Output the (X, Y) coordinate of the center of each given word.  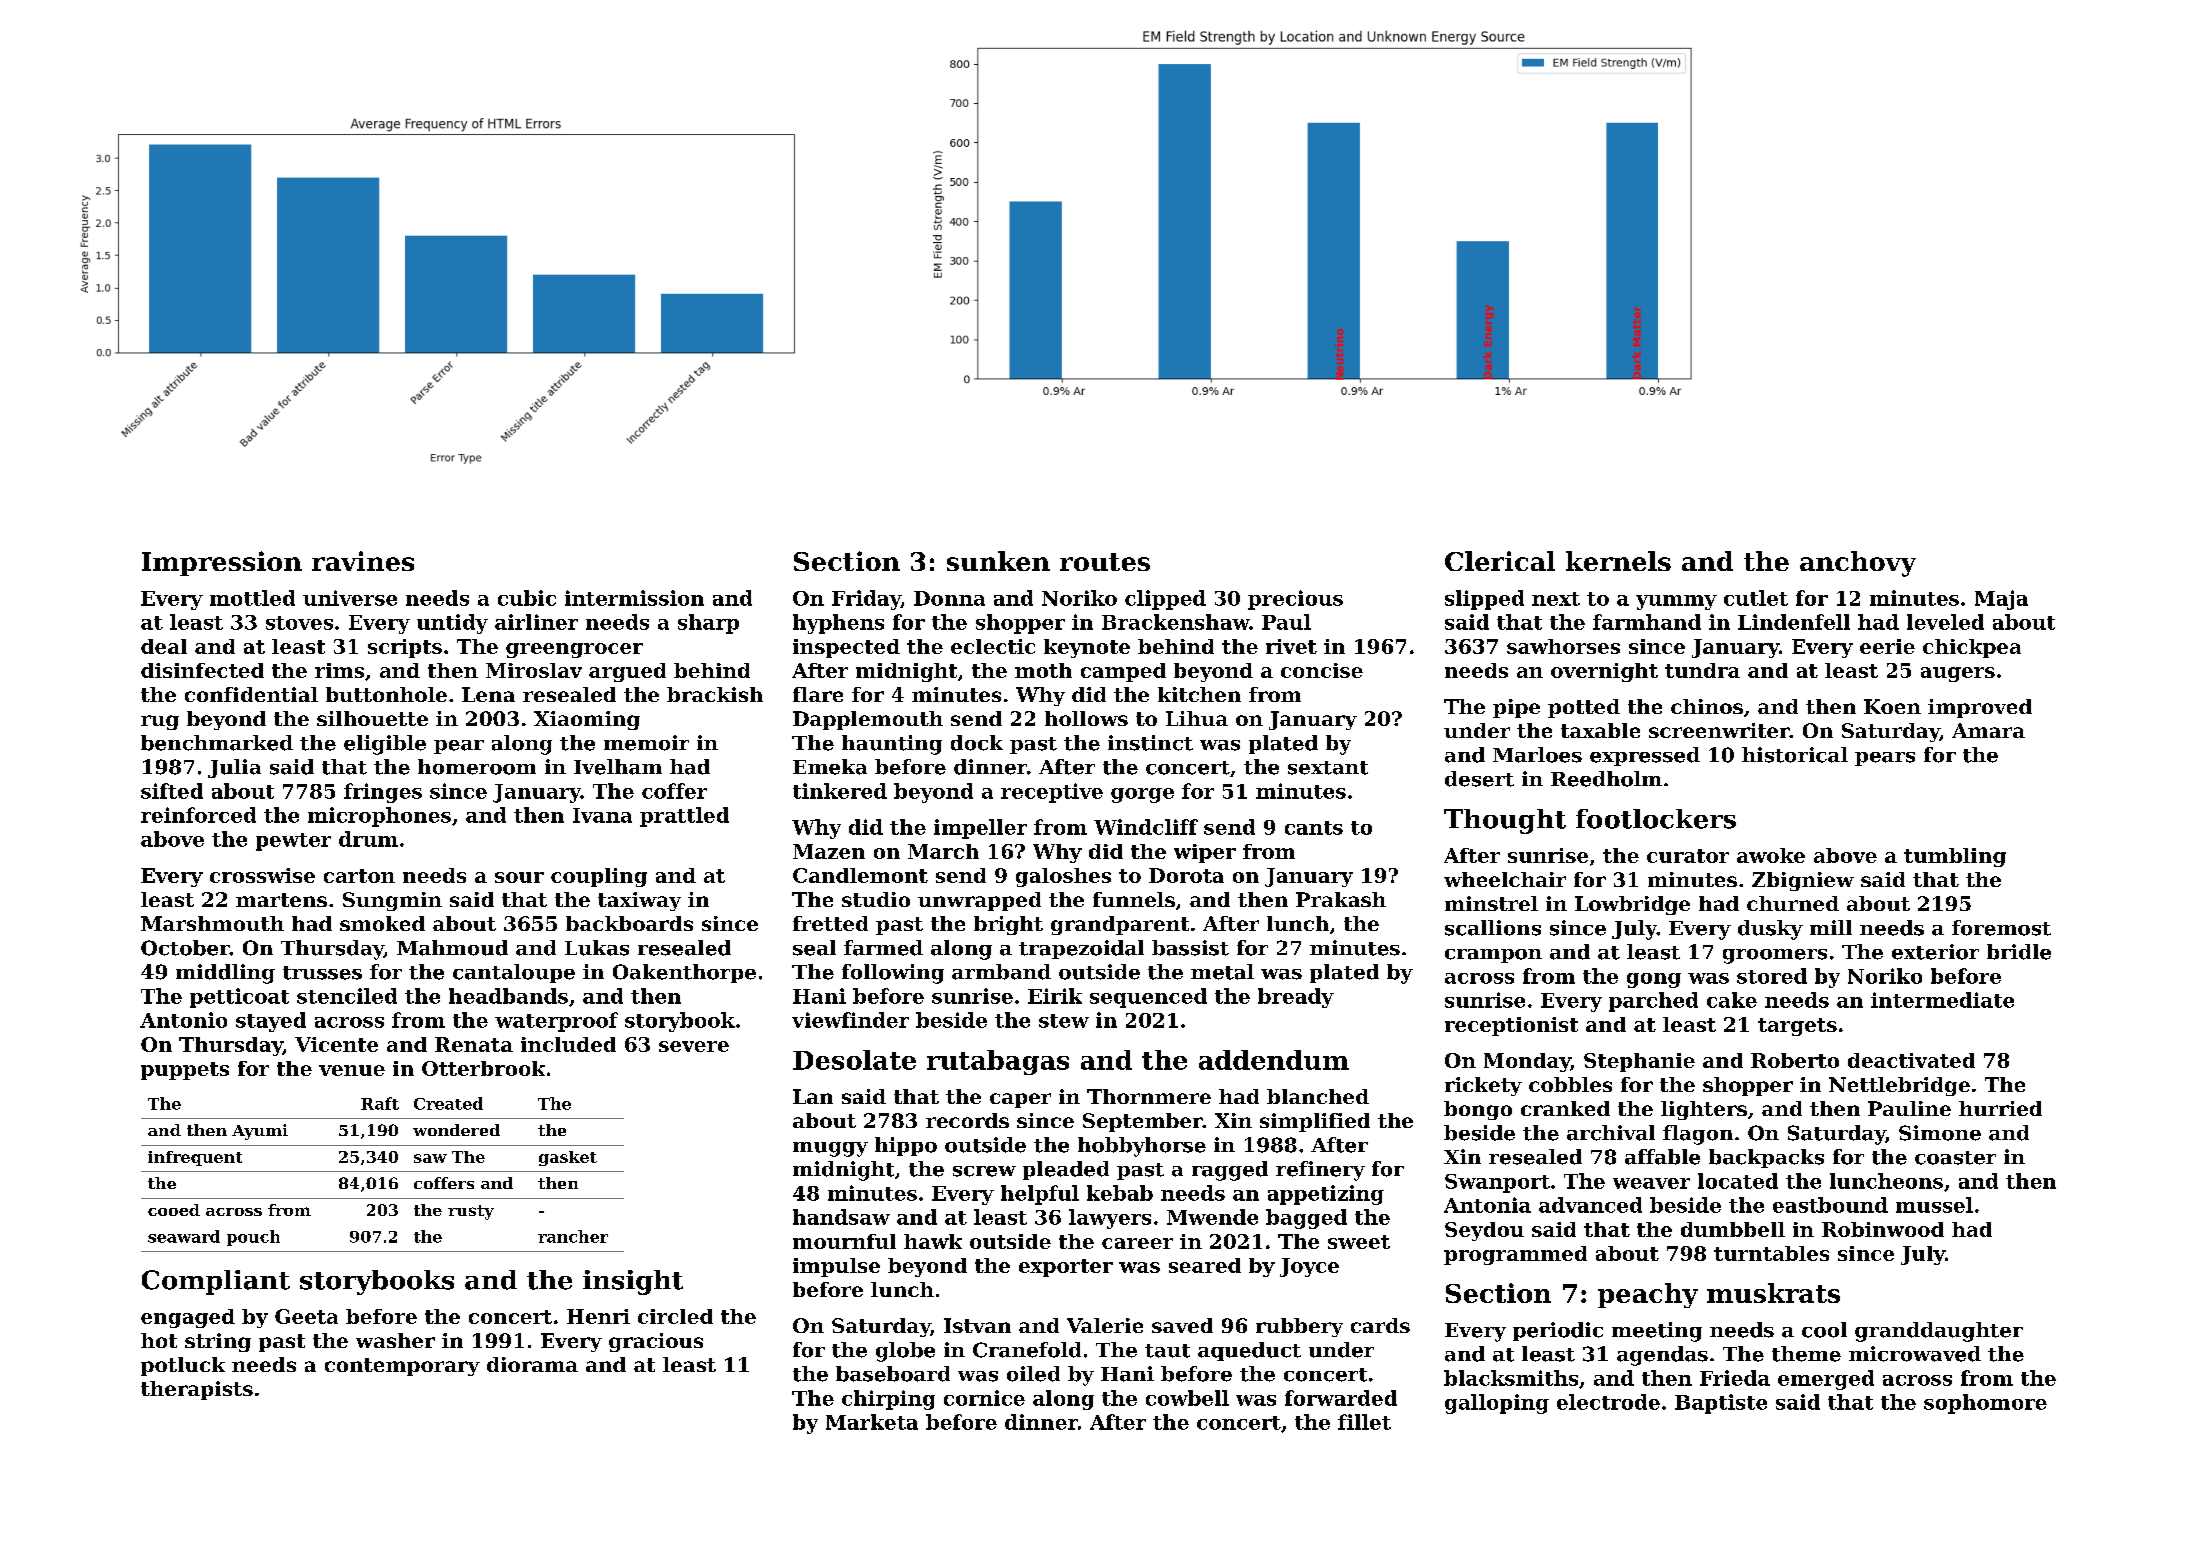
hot (159, 1340)
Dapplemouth (868, 720)
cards (1380, 1325)
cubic (527, 598)
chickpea (1972, 648)
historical (1795, 755)
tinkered (840, 791)
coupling (599, 877)
